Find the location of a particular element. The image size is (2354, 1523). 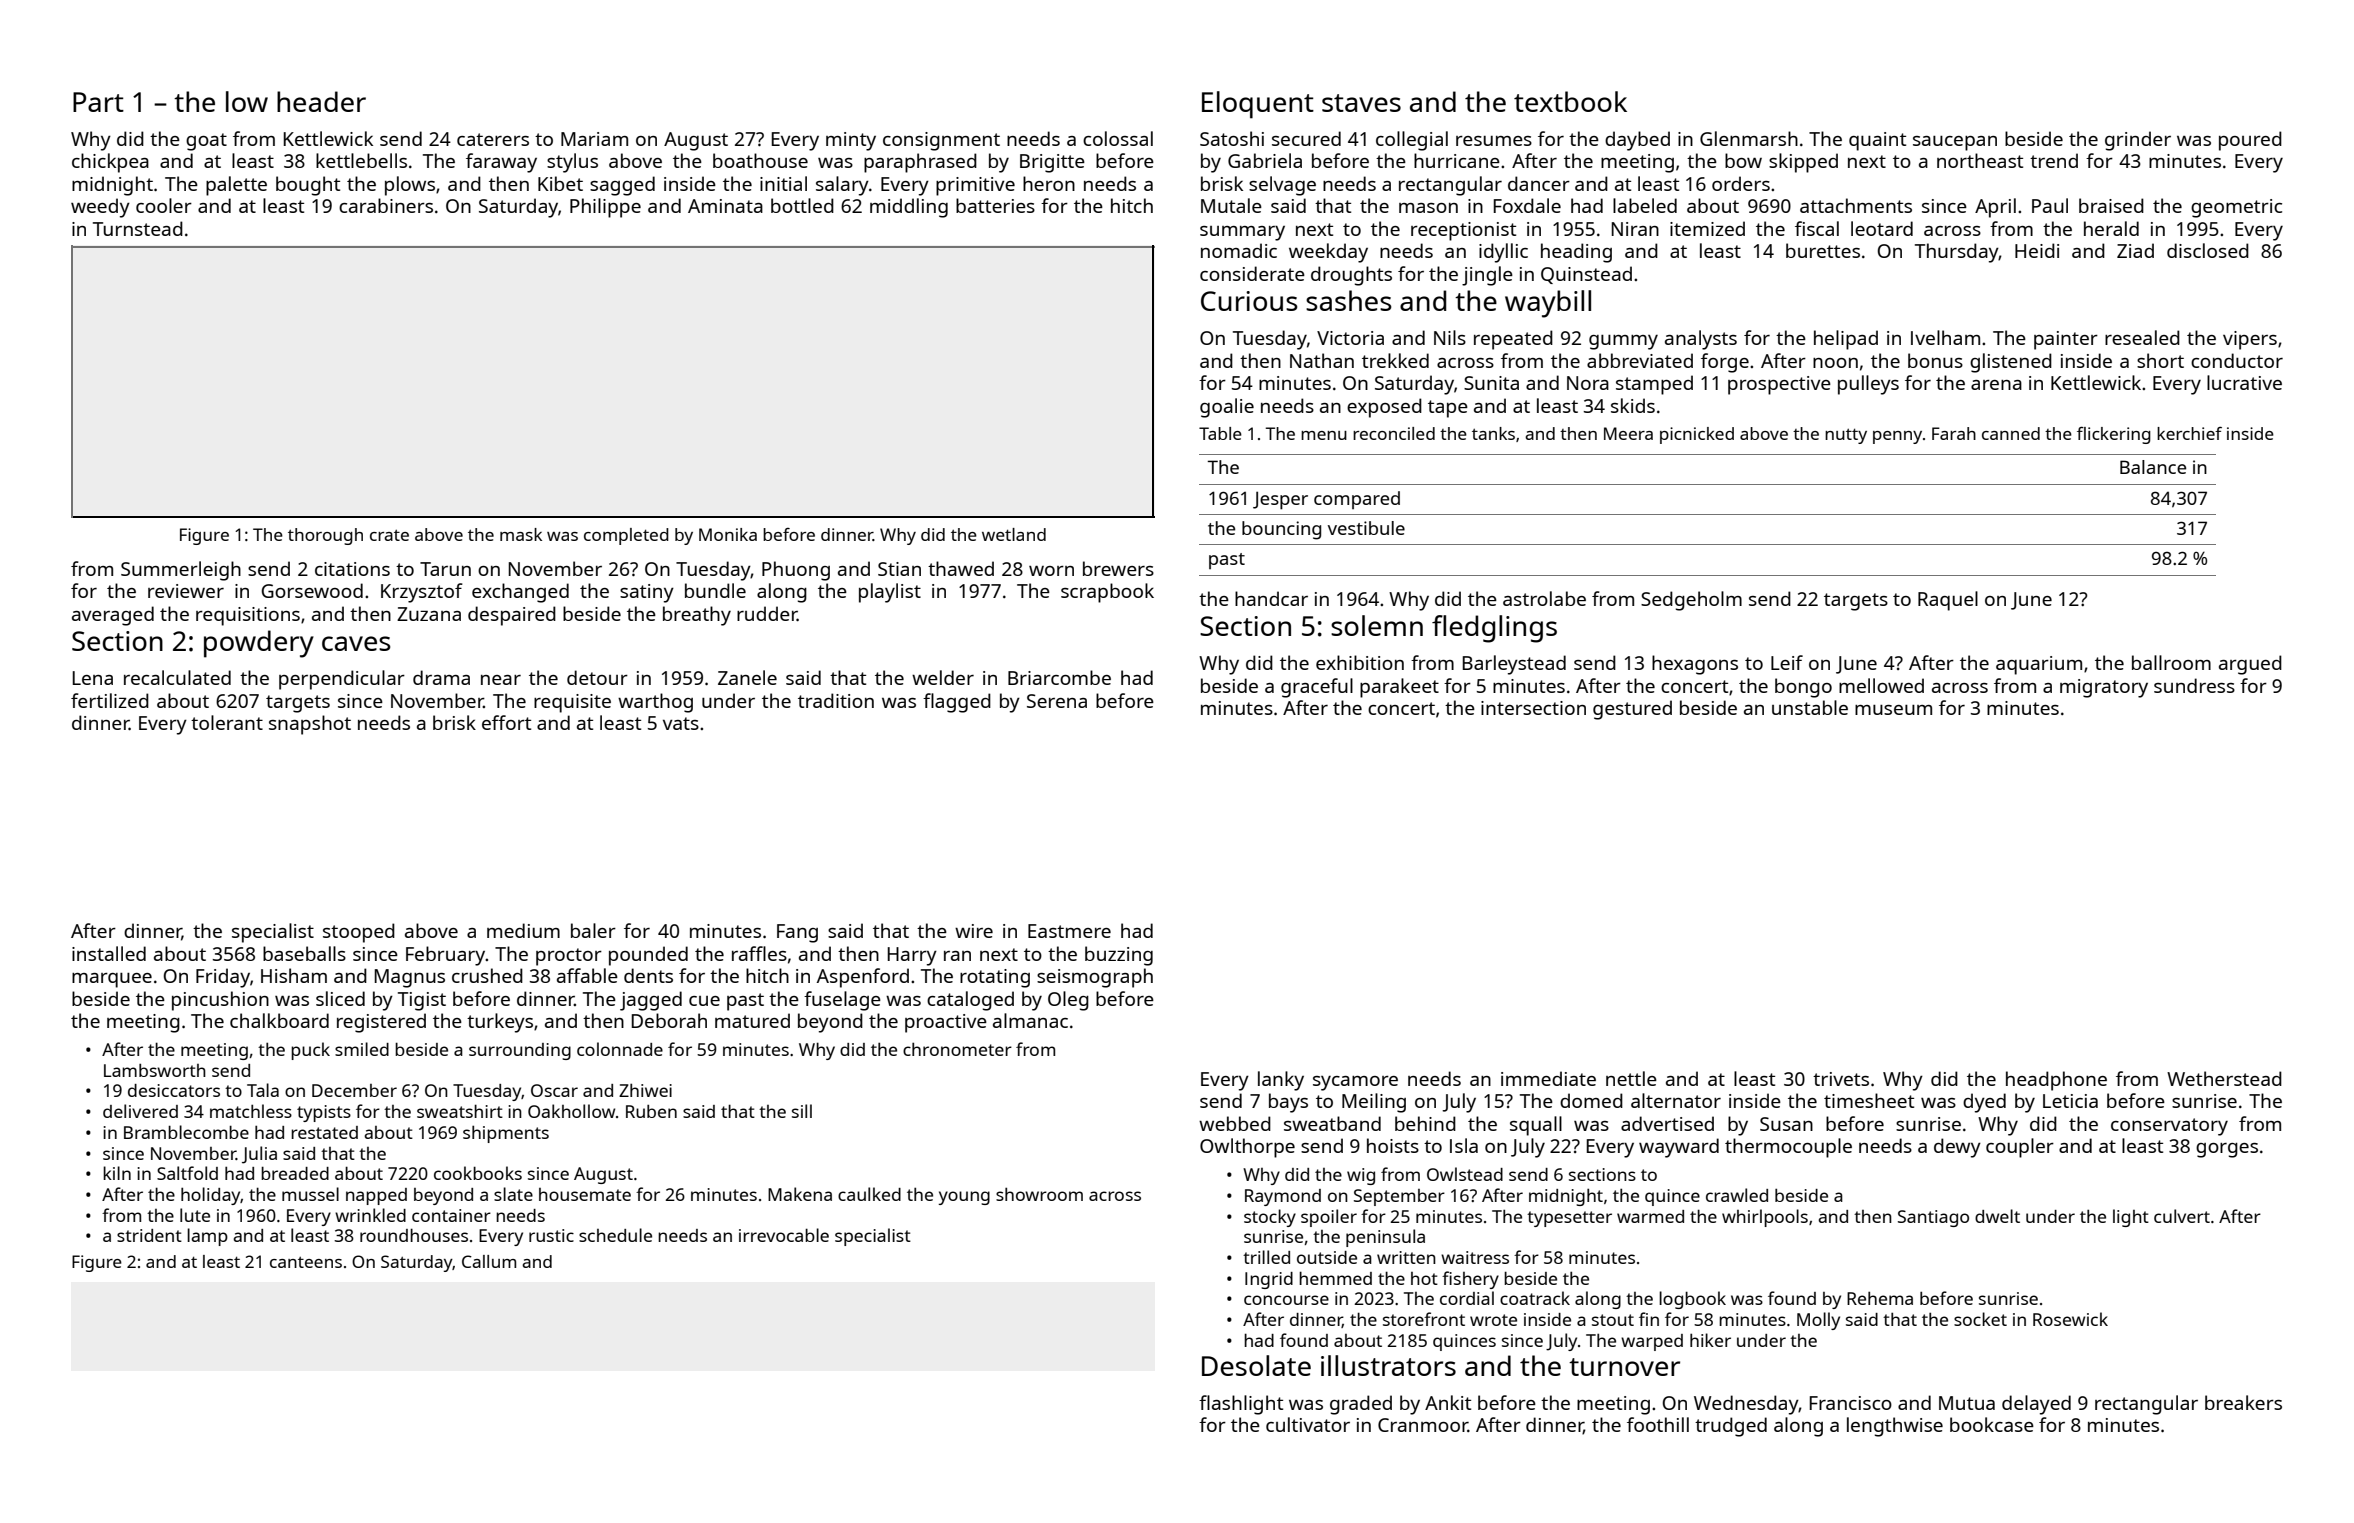

irrevocable is located at coordinates (784, 1235).
